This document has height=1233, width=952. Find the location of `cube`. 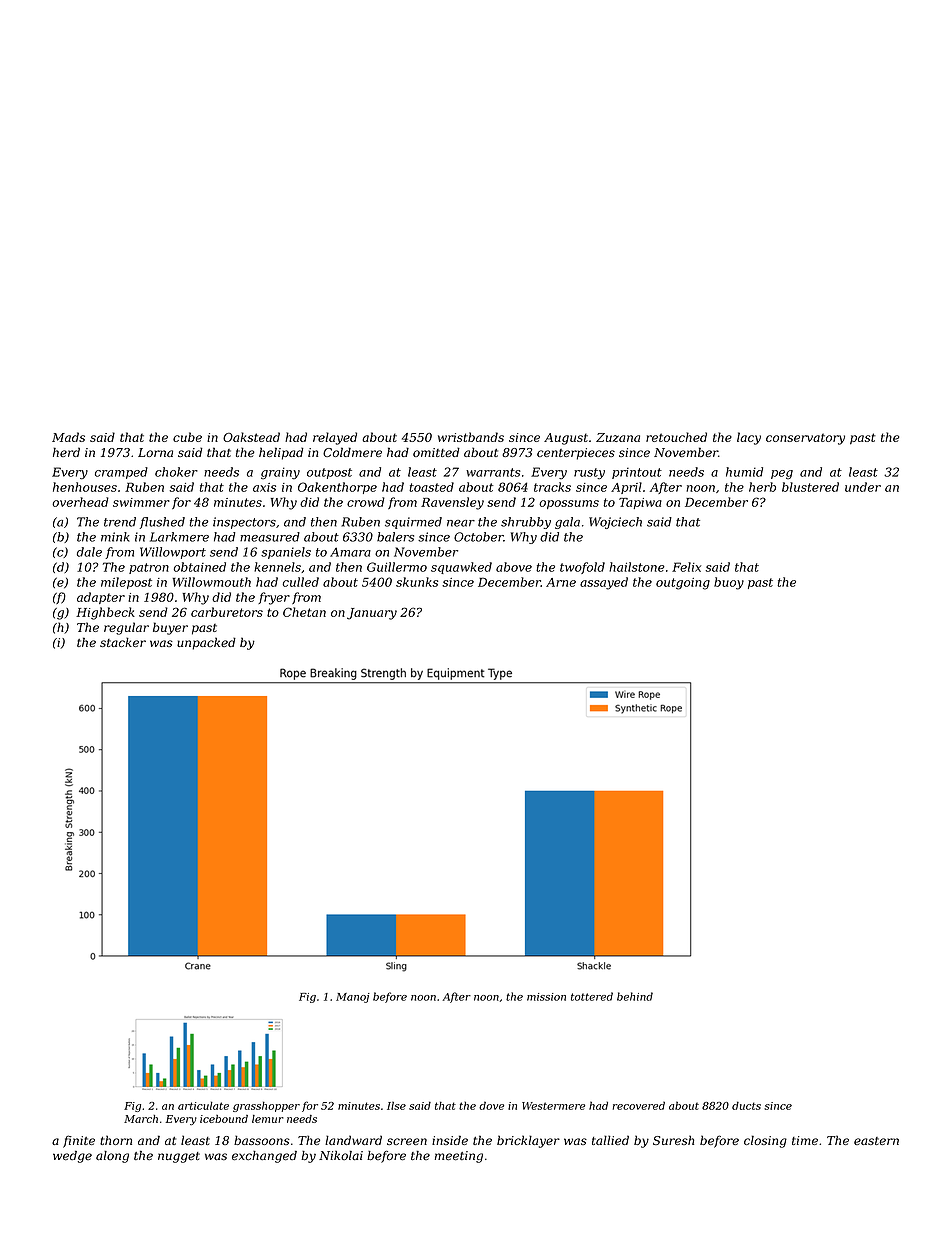

cube is located at coordinates (187, 437).
